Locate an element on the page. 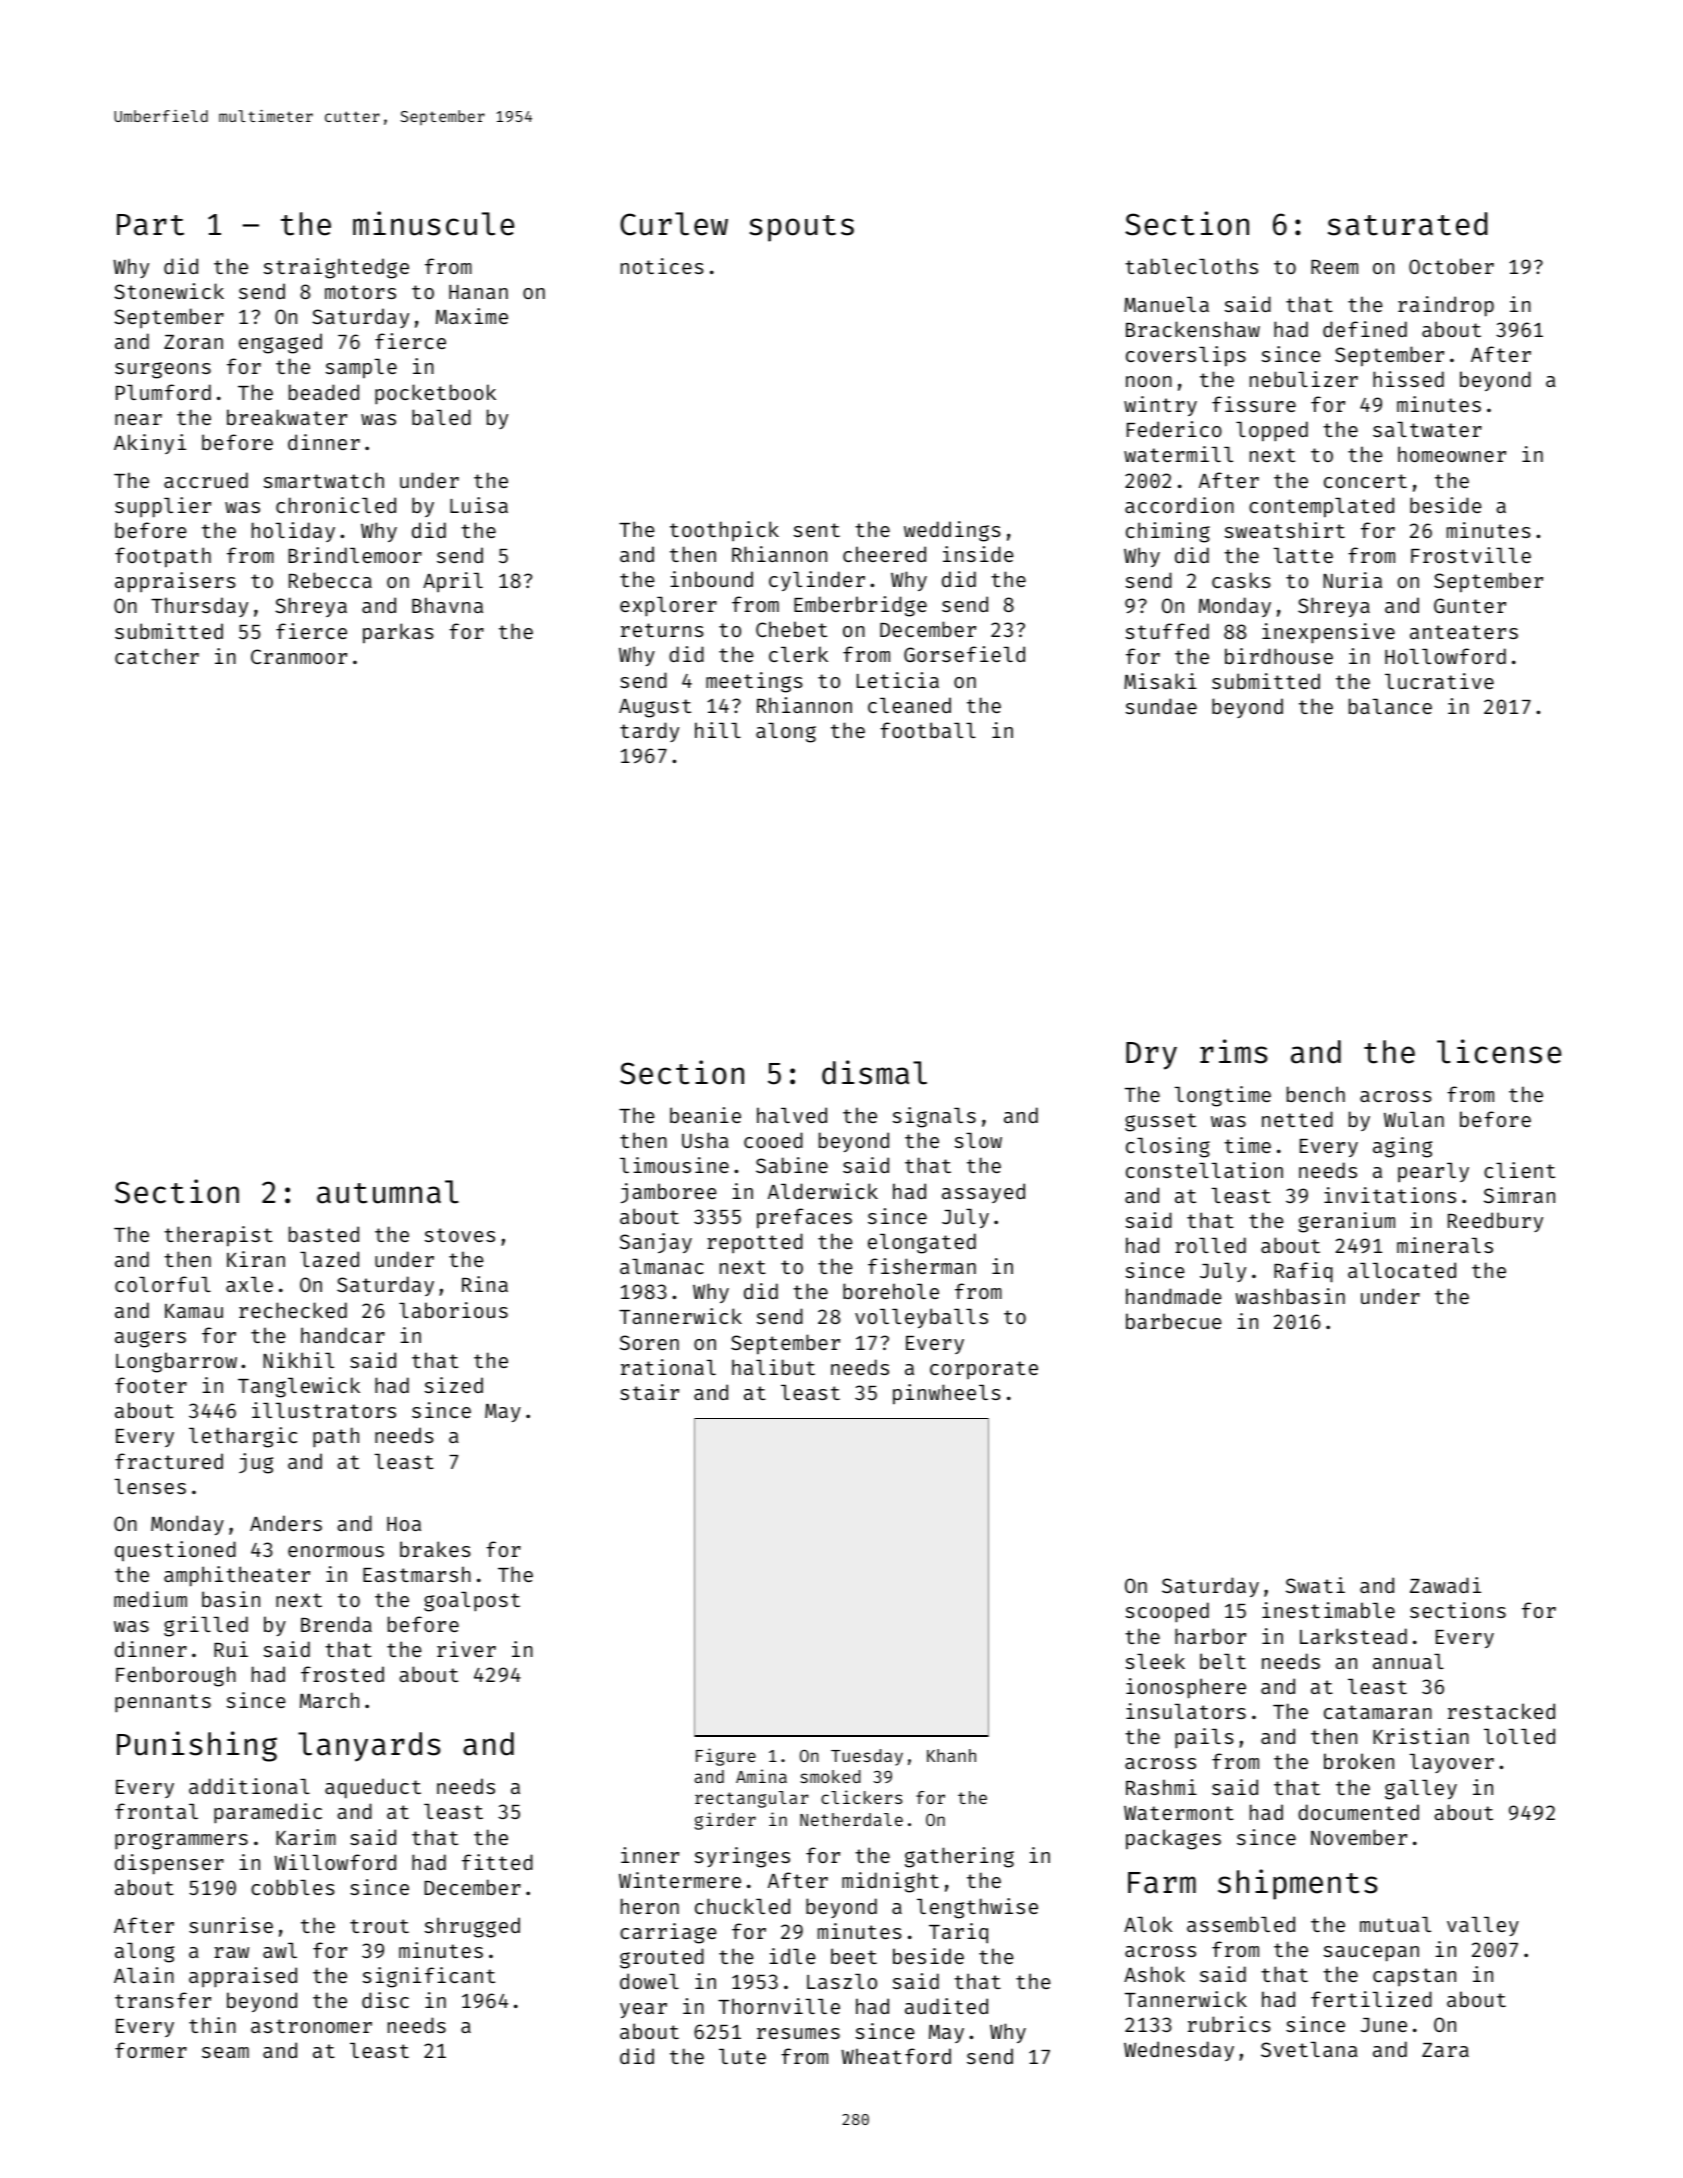 This image has height=2178, width=1683. Part is located at coordinates (150, 225).
